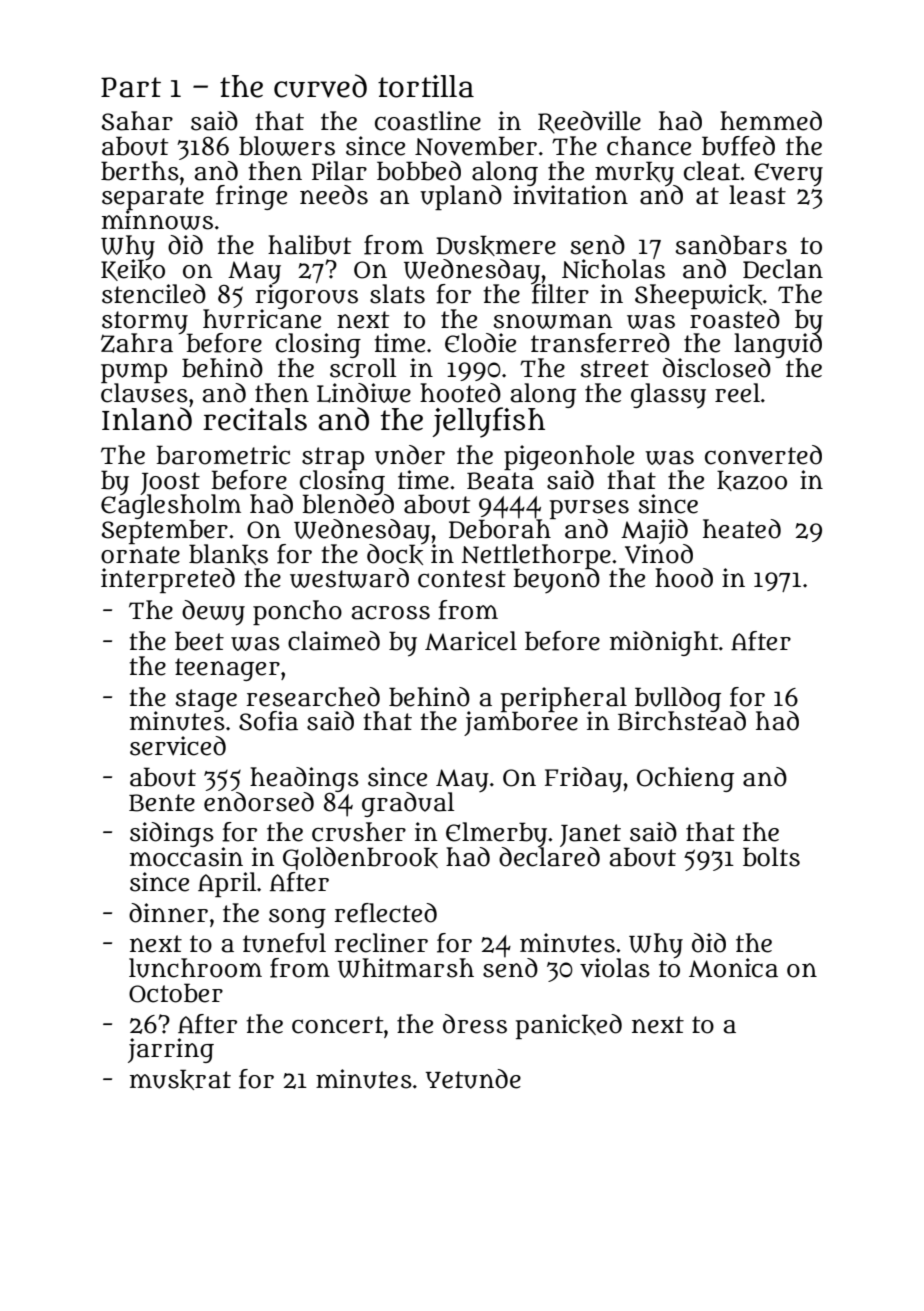 Image resolution: width=924 pixels, height=1311 pixels. I want to click on upland, so click(461, 197).
